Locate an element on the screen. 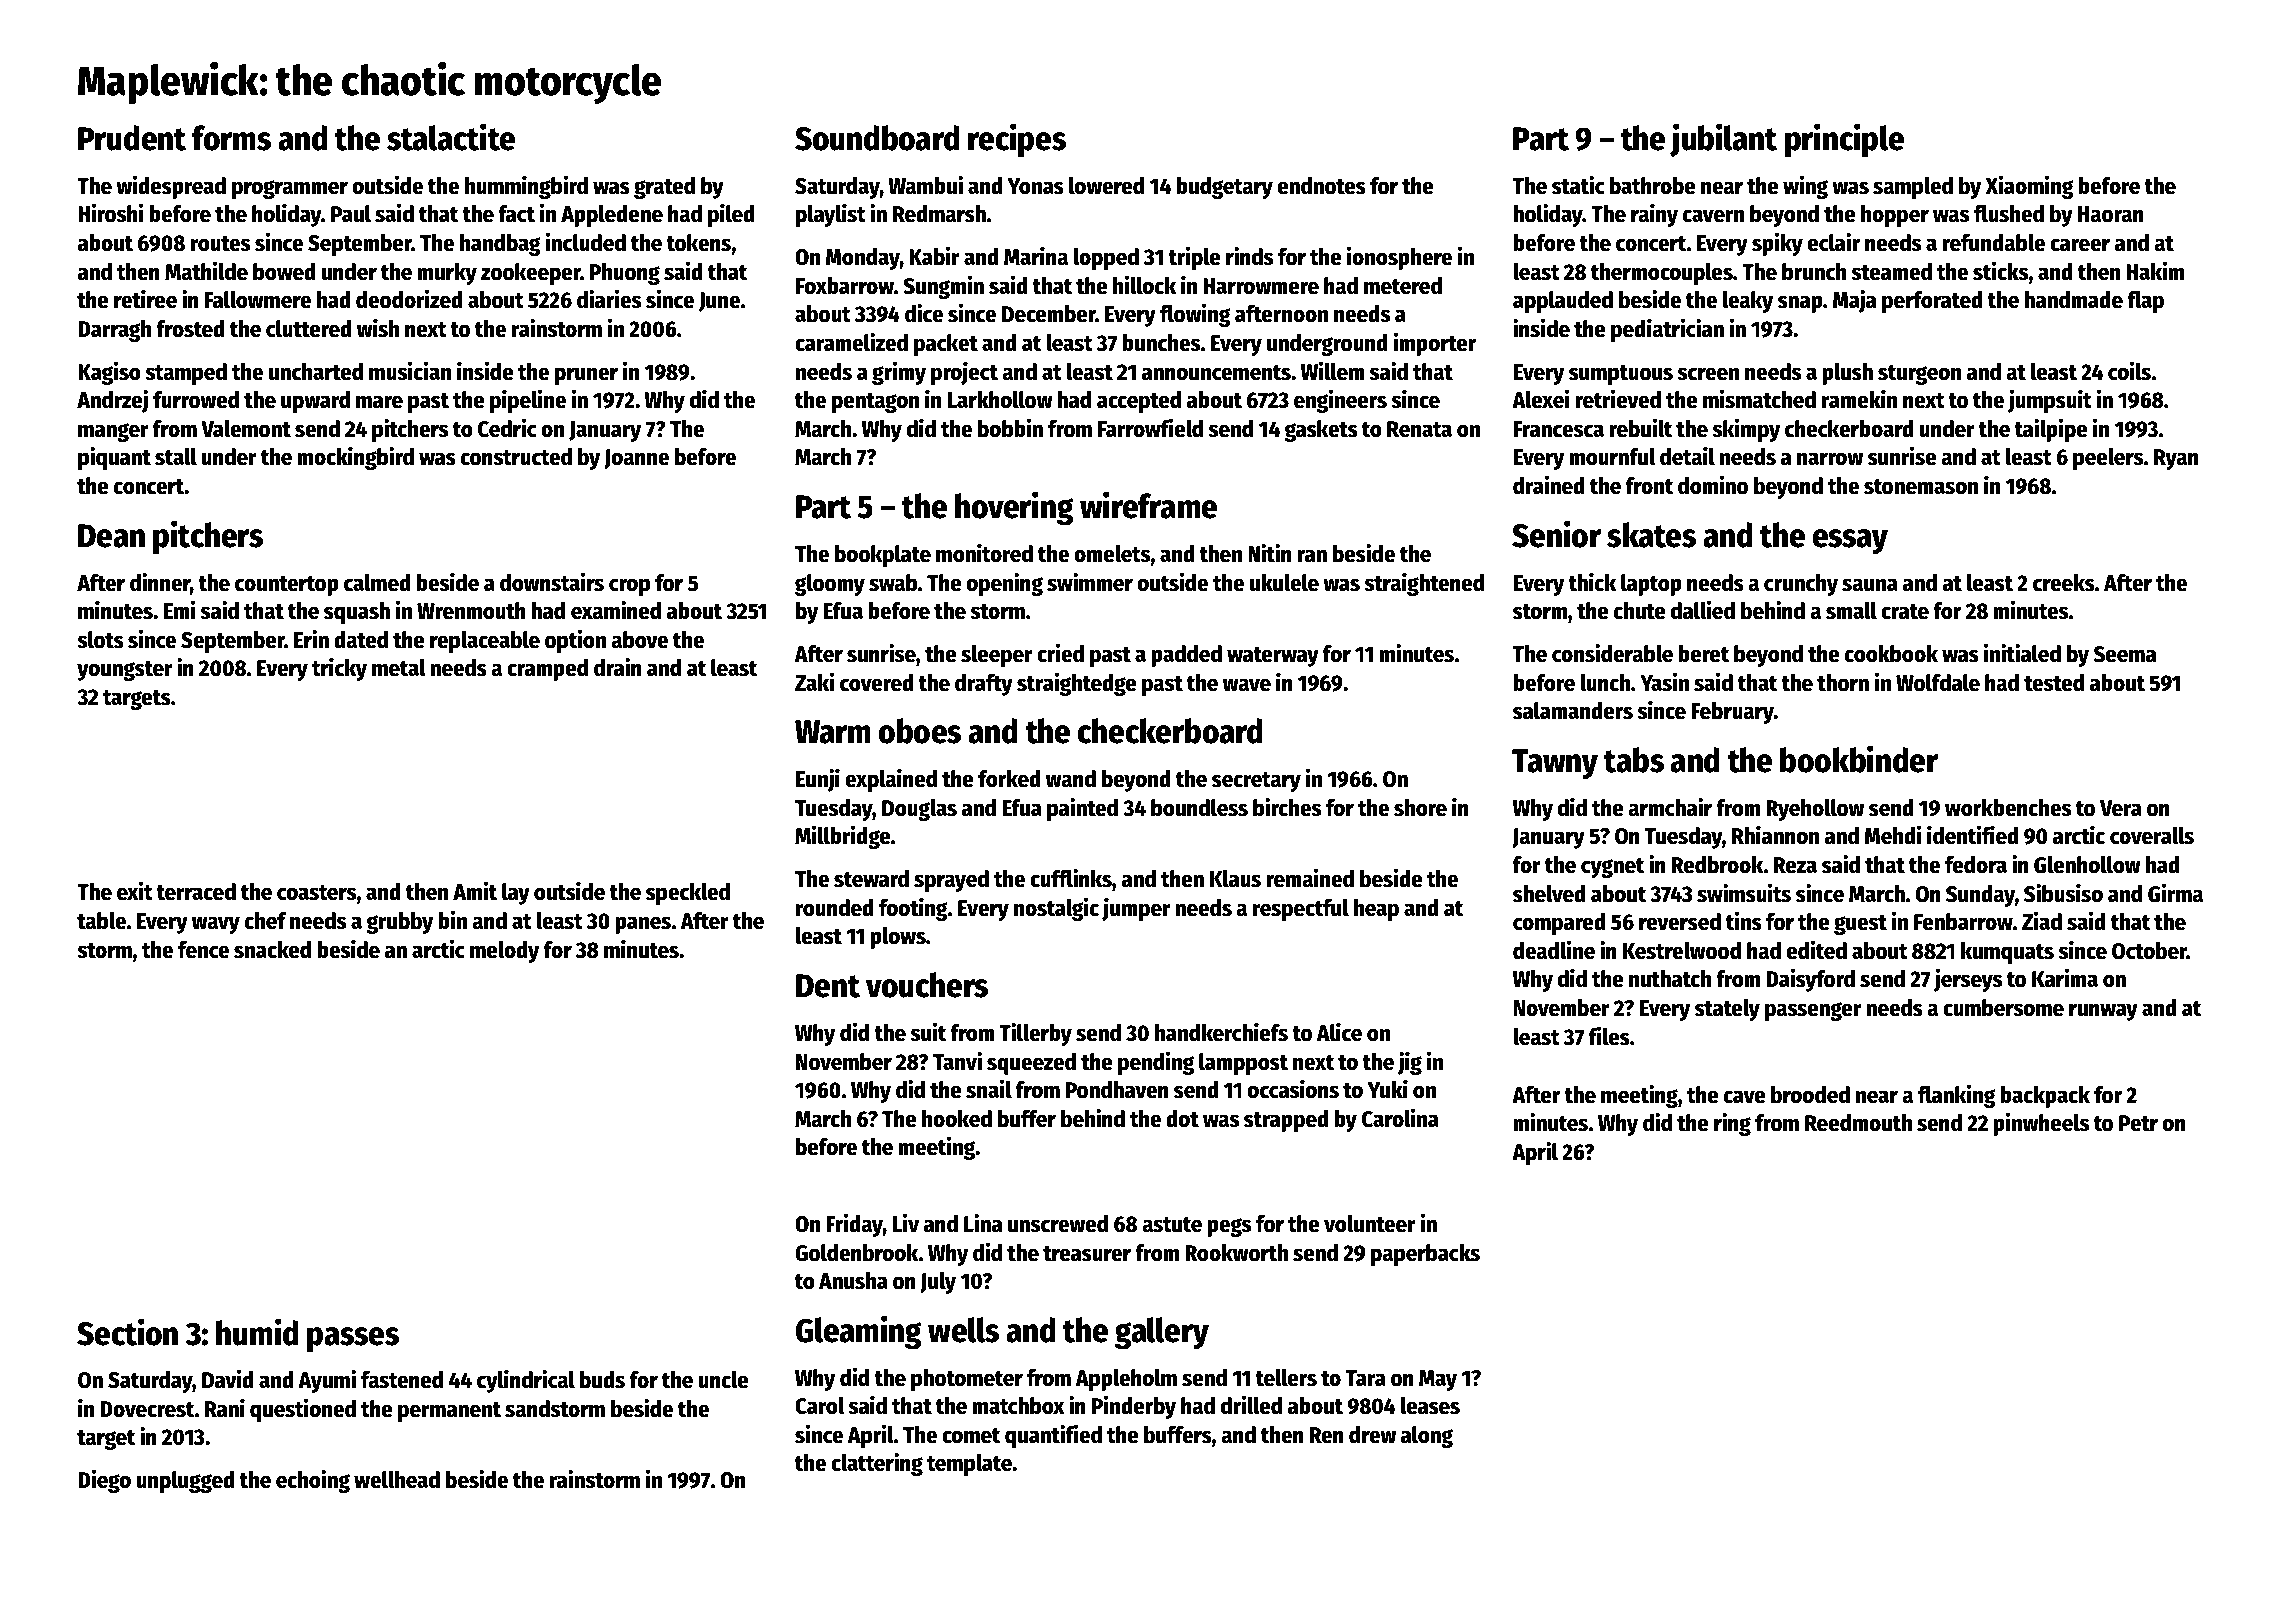 The height and width of the screenshot is (1614, 2282). narrow is located at coordinates (1830, 459).
